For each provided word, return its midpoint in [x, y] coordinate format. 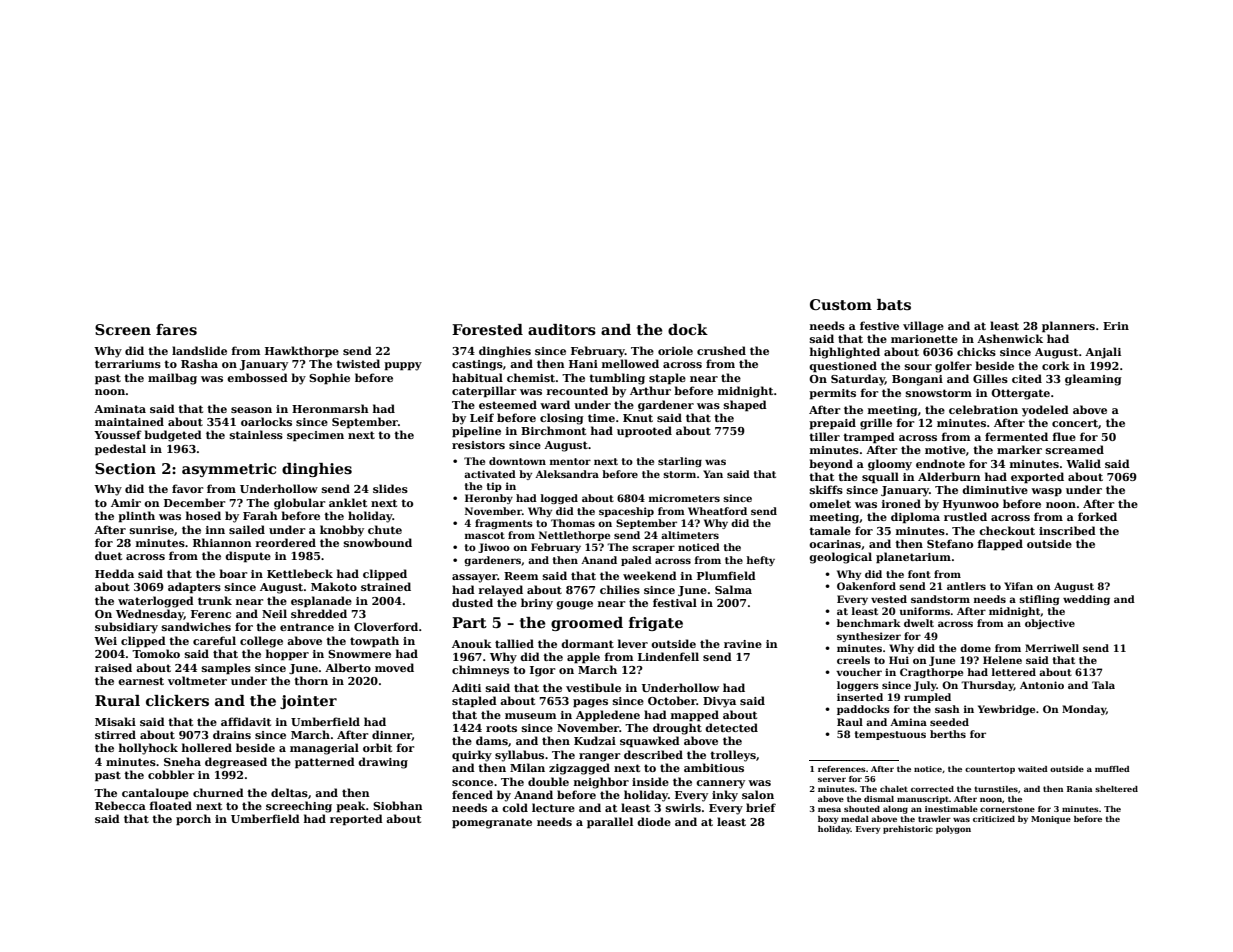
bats [894, 304]
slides [390, 488]
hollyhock [148, 749]
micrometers [684, 498]
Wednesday [150, 615]
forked [1097, 516]
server [832, 779]
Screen [123, 329]
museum [530, 716]
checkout [1007, 530]
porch [193, 820]
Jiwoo [494, 548]
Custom [841, 305]
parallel [610, 823]
